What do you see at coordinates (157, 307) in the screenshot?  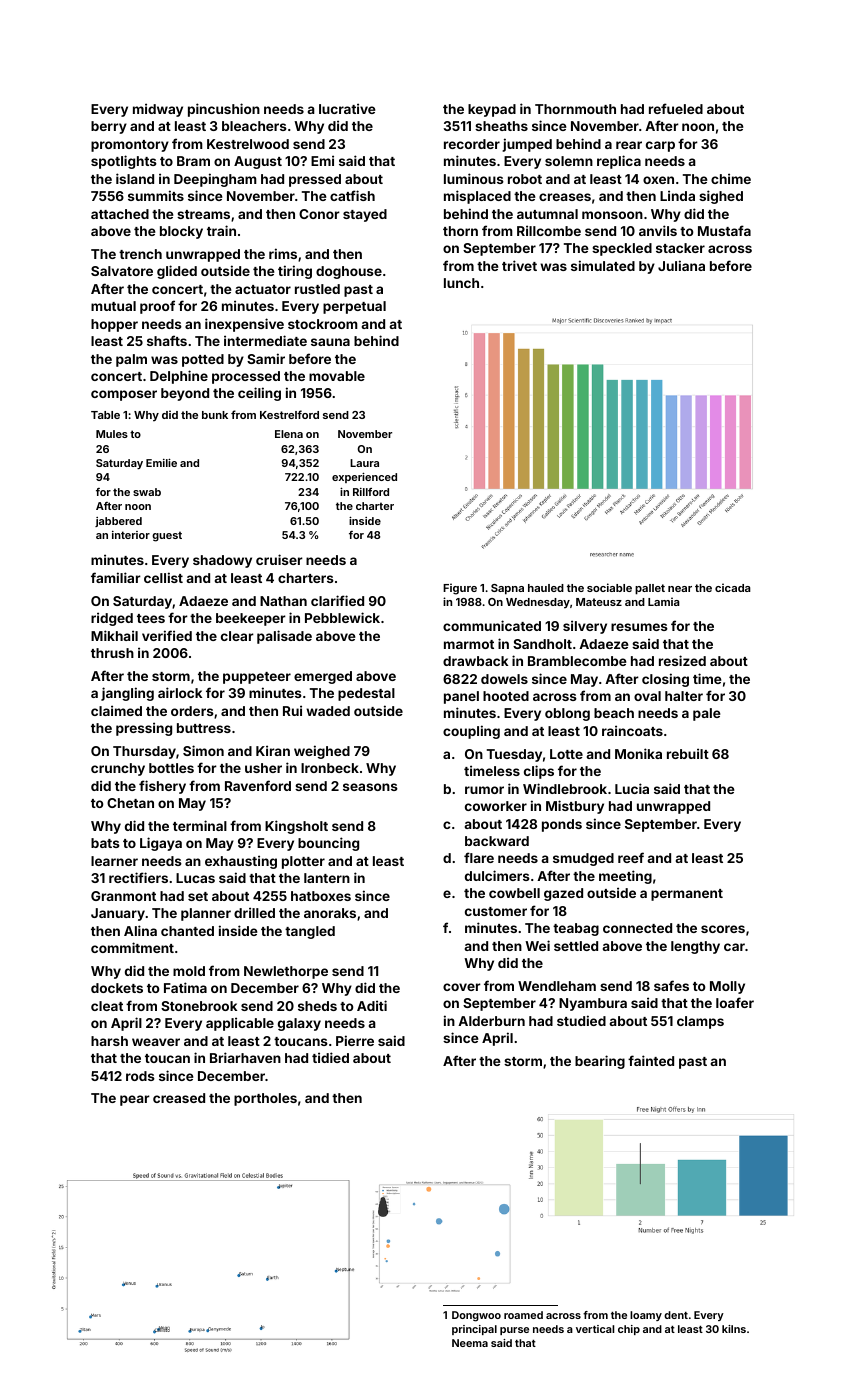 I see `proof` at bounding box center [157, 307].
